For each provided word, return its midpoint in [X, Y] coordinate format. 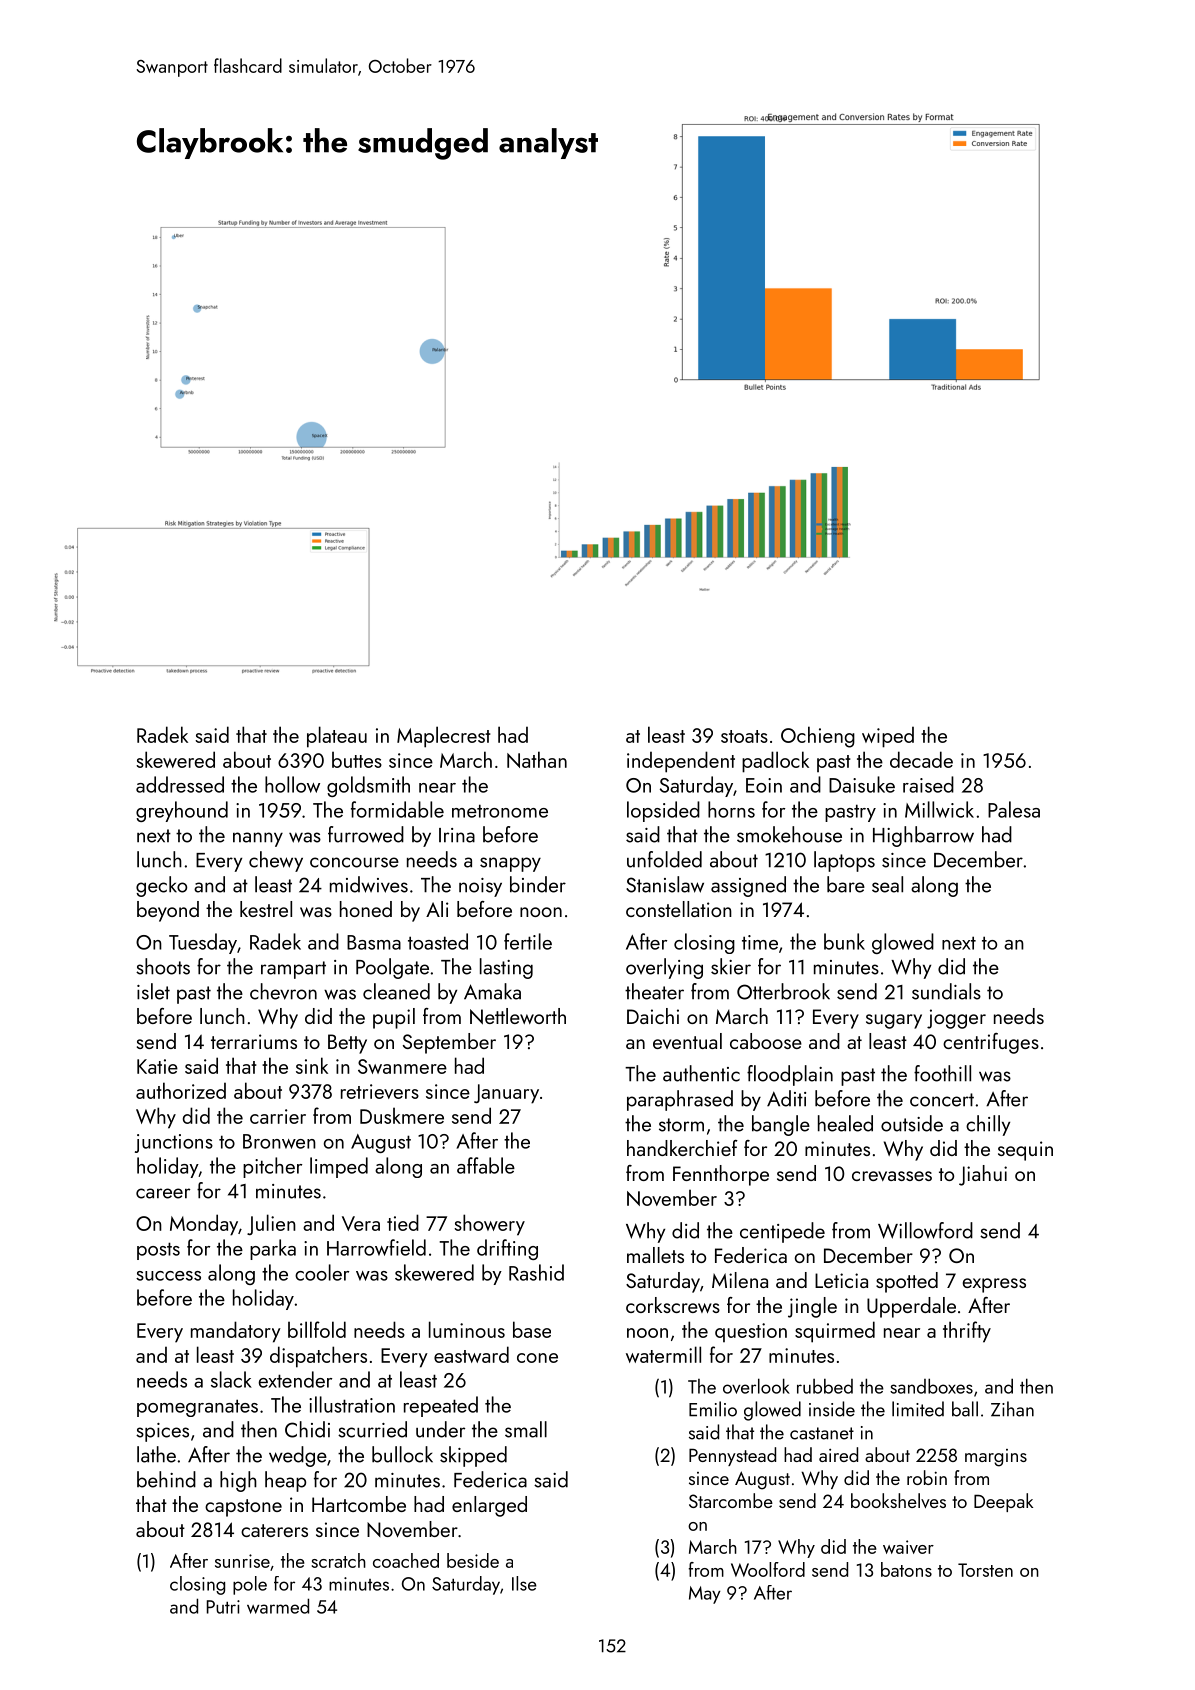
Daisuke [862, 784]
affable [486, 1165]
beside [473, 1560]
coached [406, 1560]
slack [231, 1379]
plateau [337, 737]
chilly [988, 1125]
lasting [506, 968]
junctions [174, 1143]
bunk [844, 941]
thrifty [967, 1332]
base [532, 1329]
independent [681, 762]
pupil [394, 1018]
